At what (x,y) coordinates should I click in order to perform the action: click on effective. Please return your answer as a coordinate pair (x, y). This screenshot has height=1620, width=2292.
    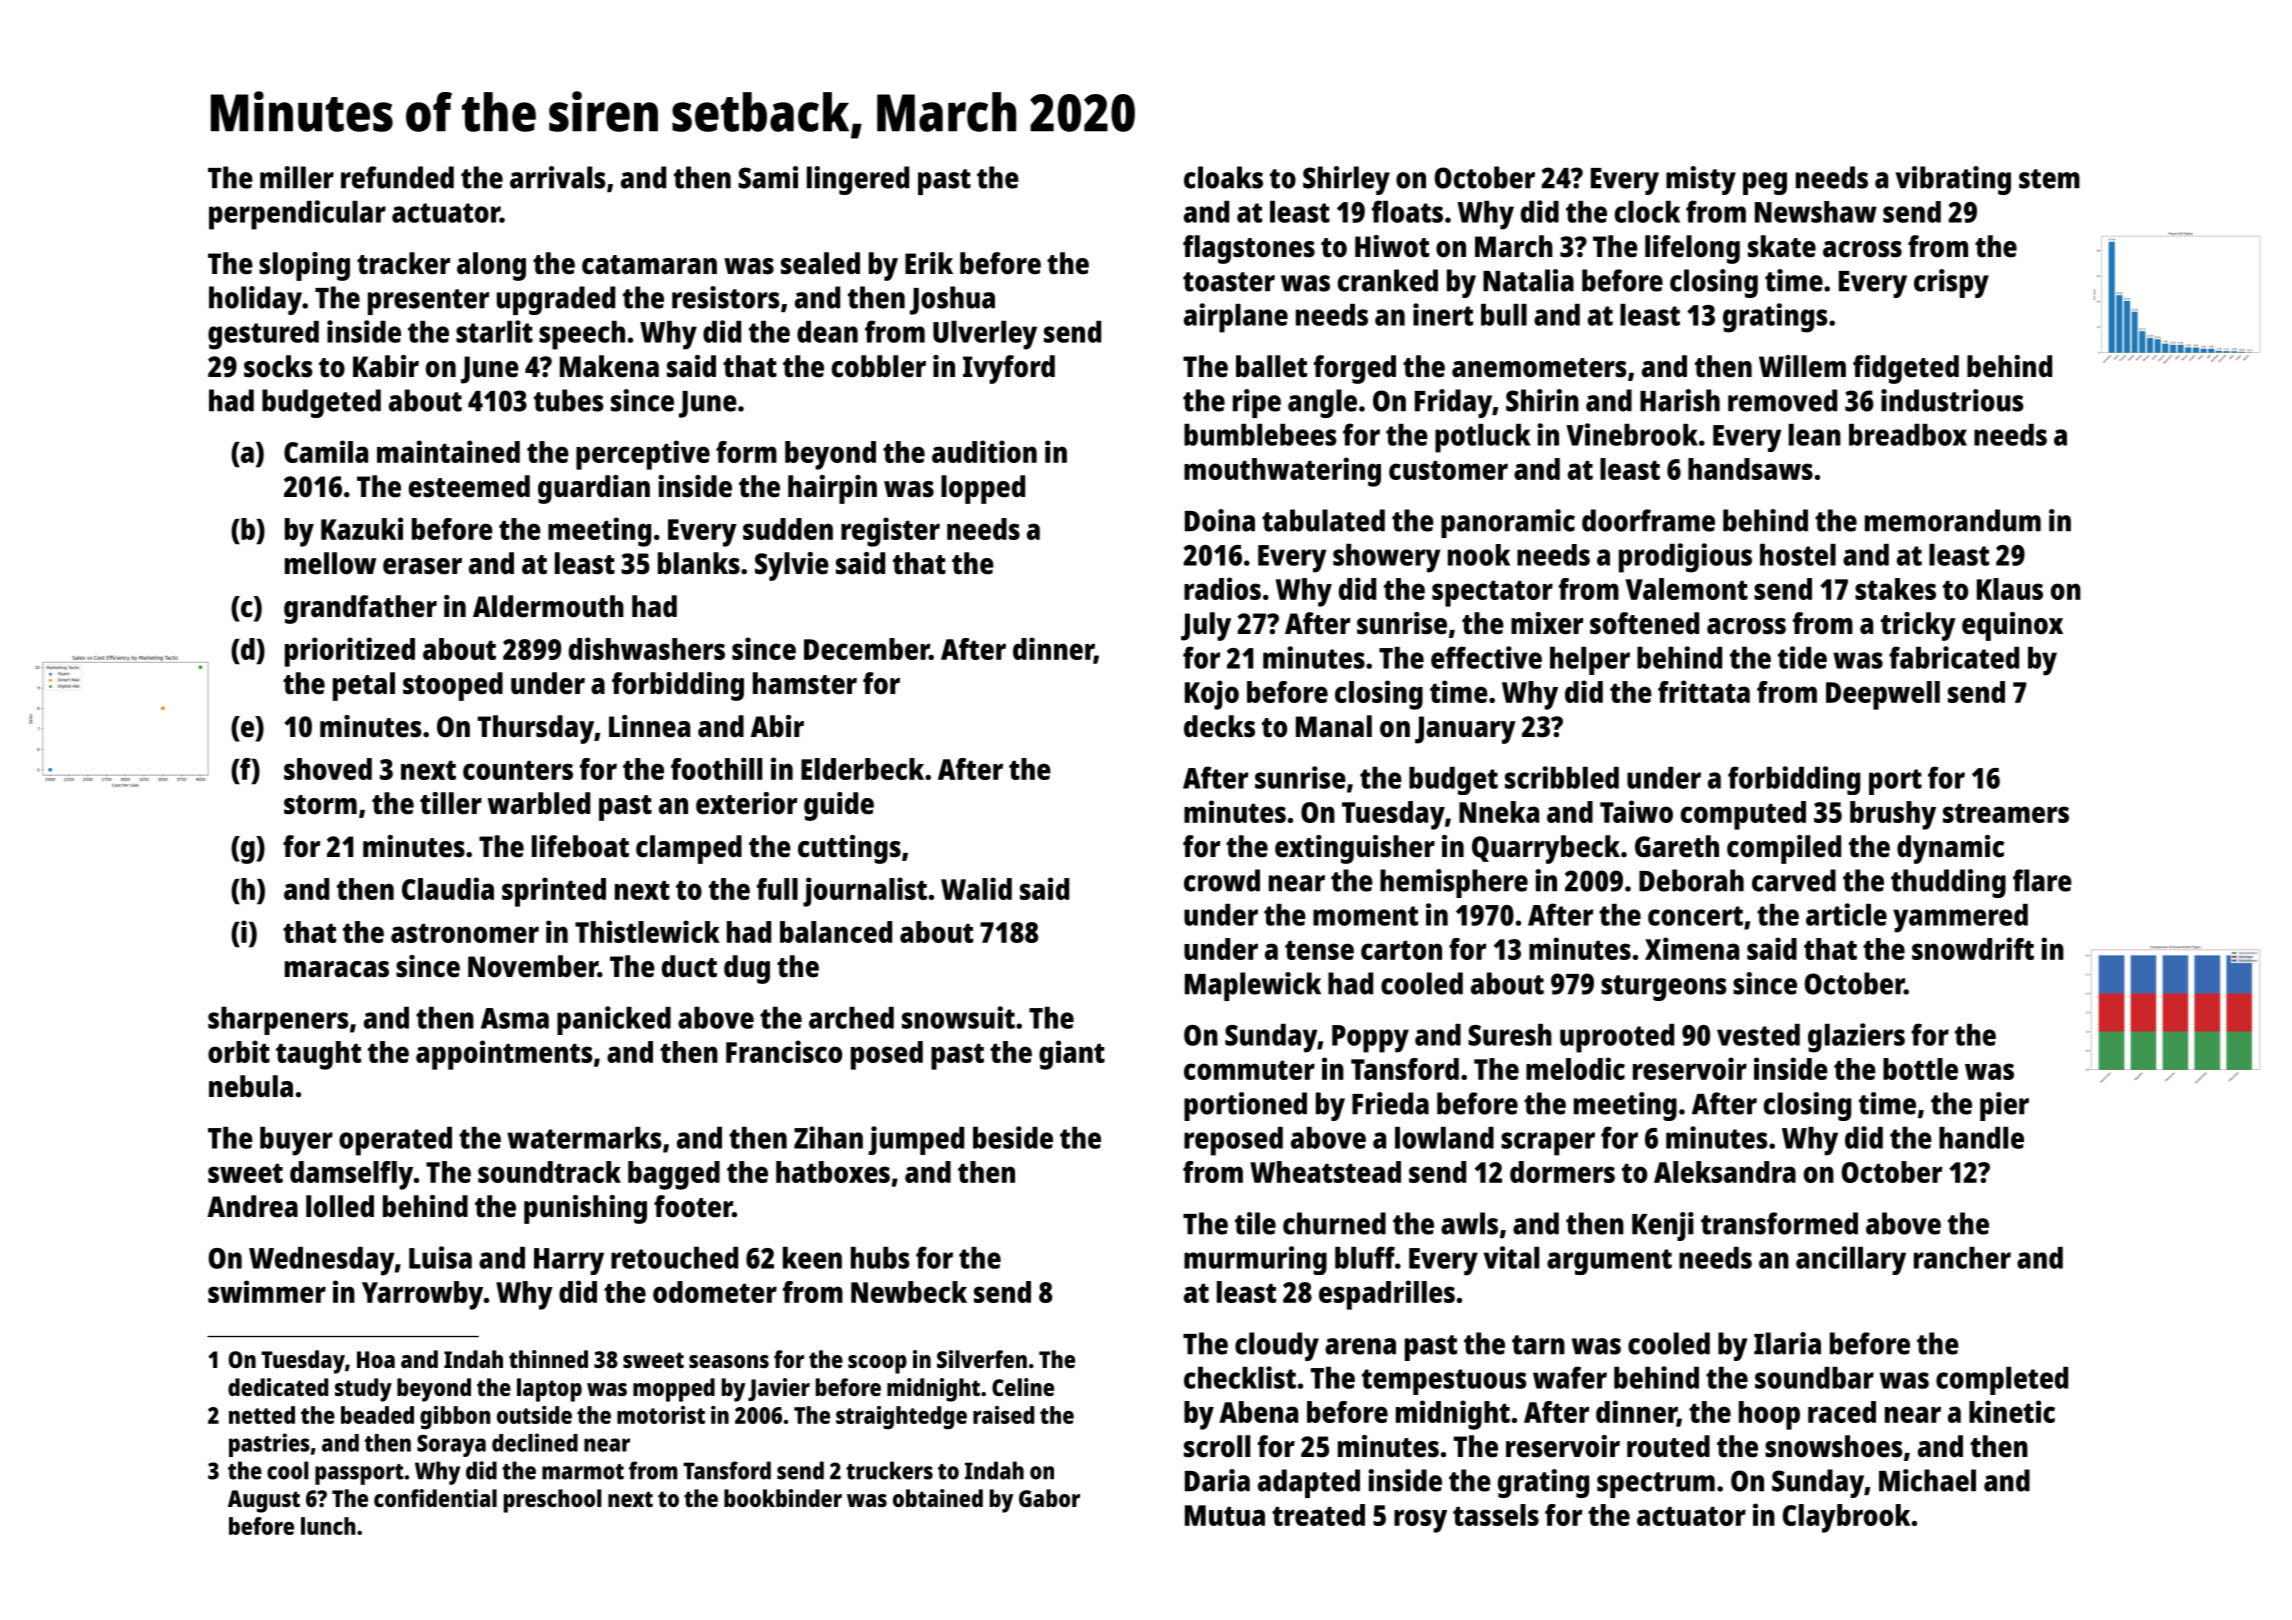
    Looking at the image, I should click on (1486, 657).
